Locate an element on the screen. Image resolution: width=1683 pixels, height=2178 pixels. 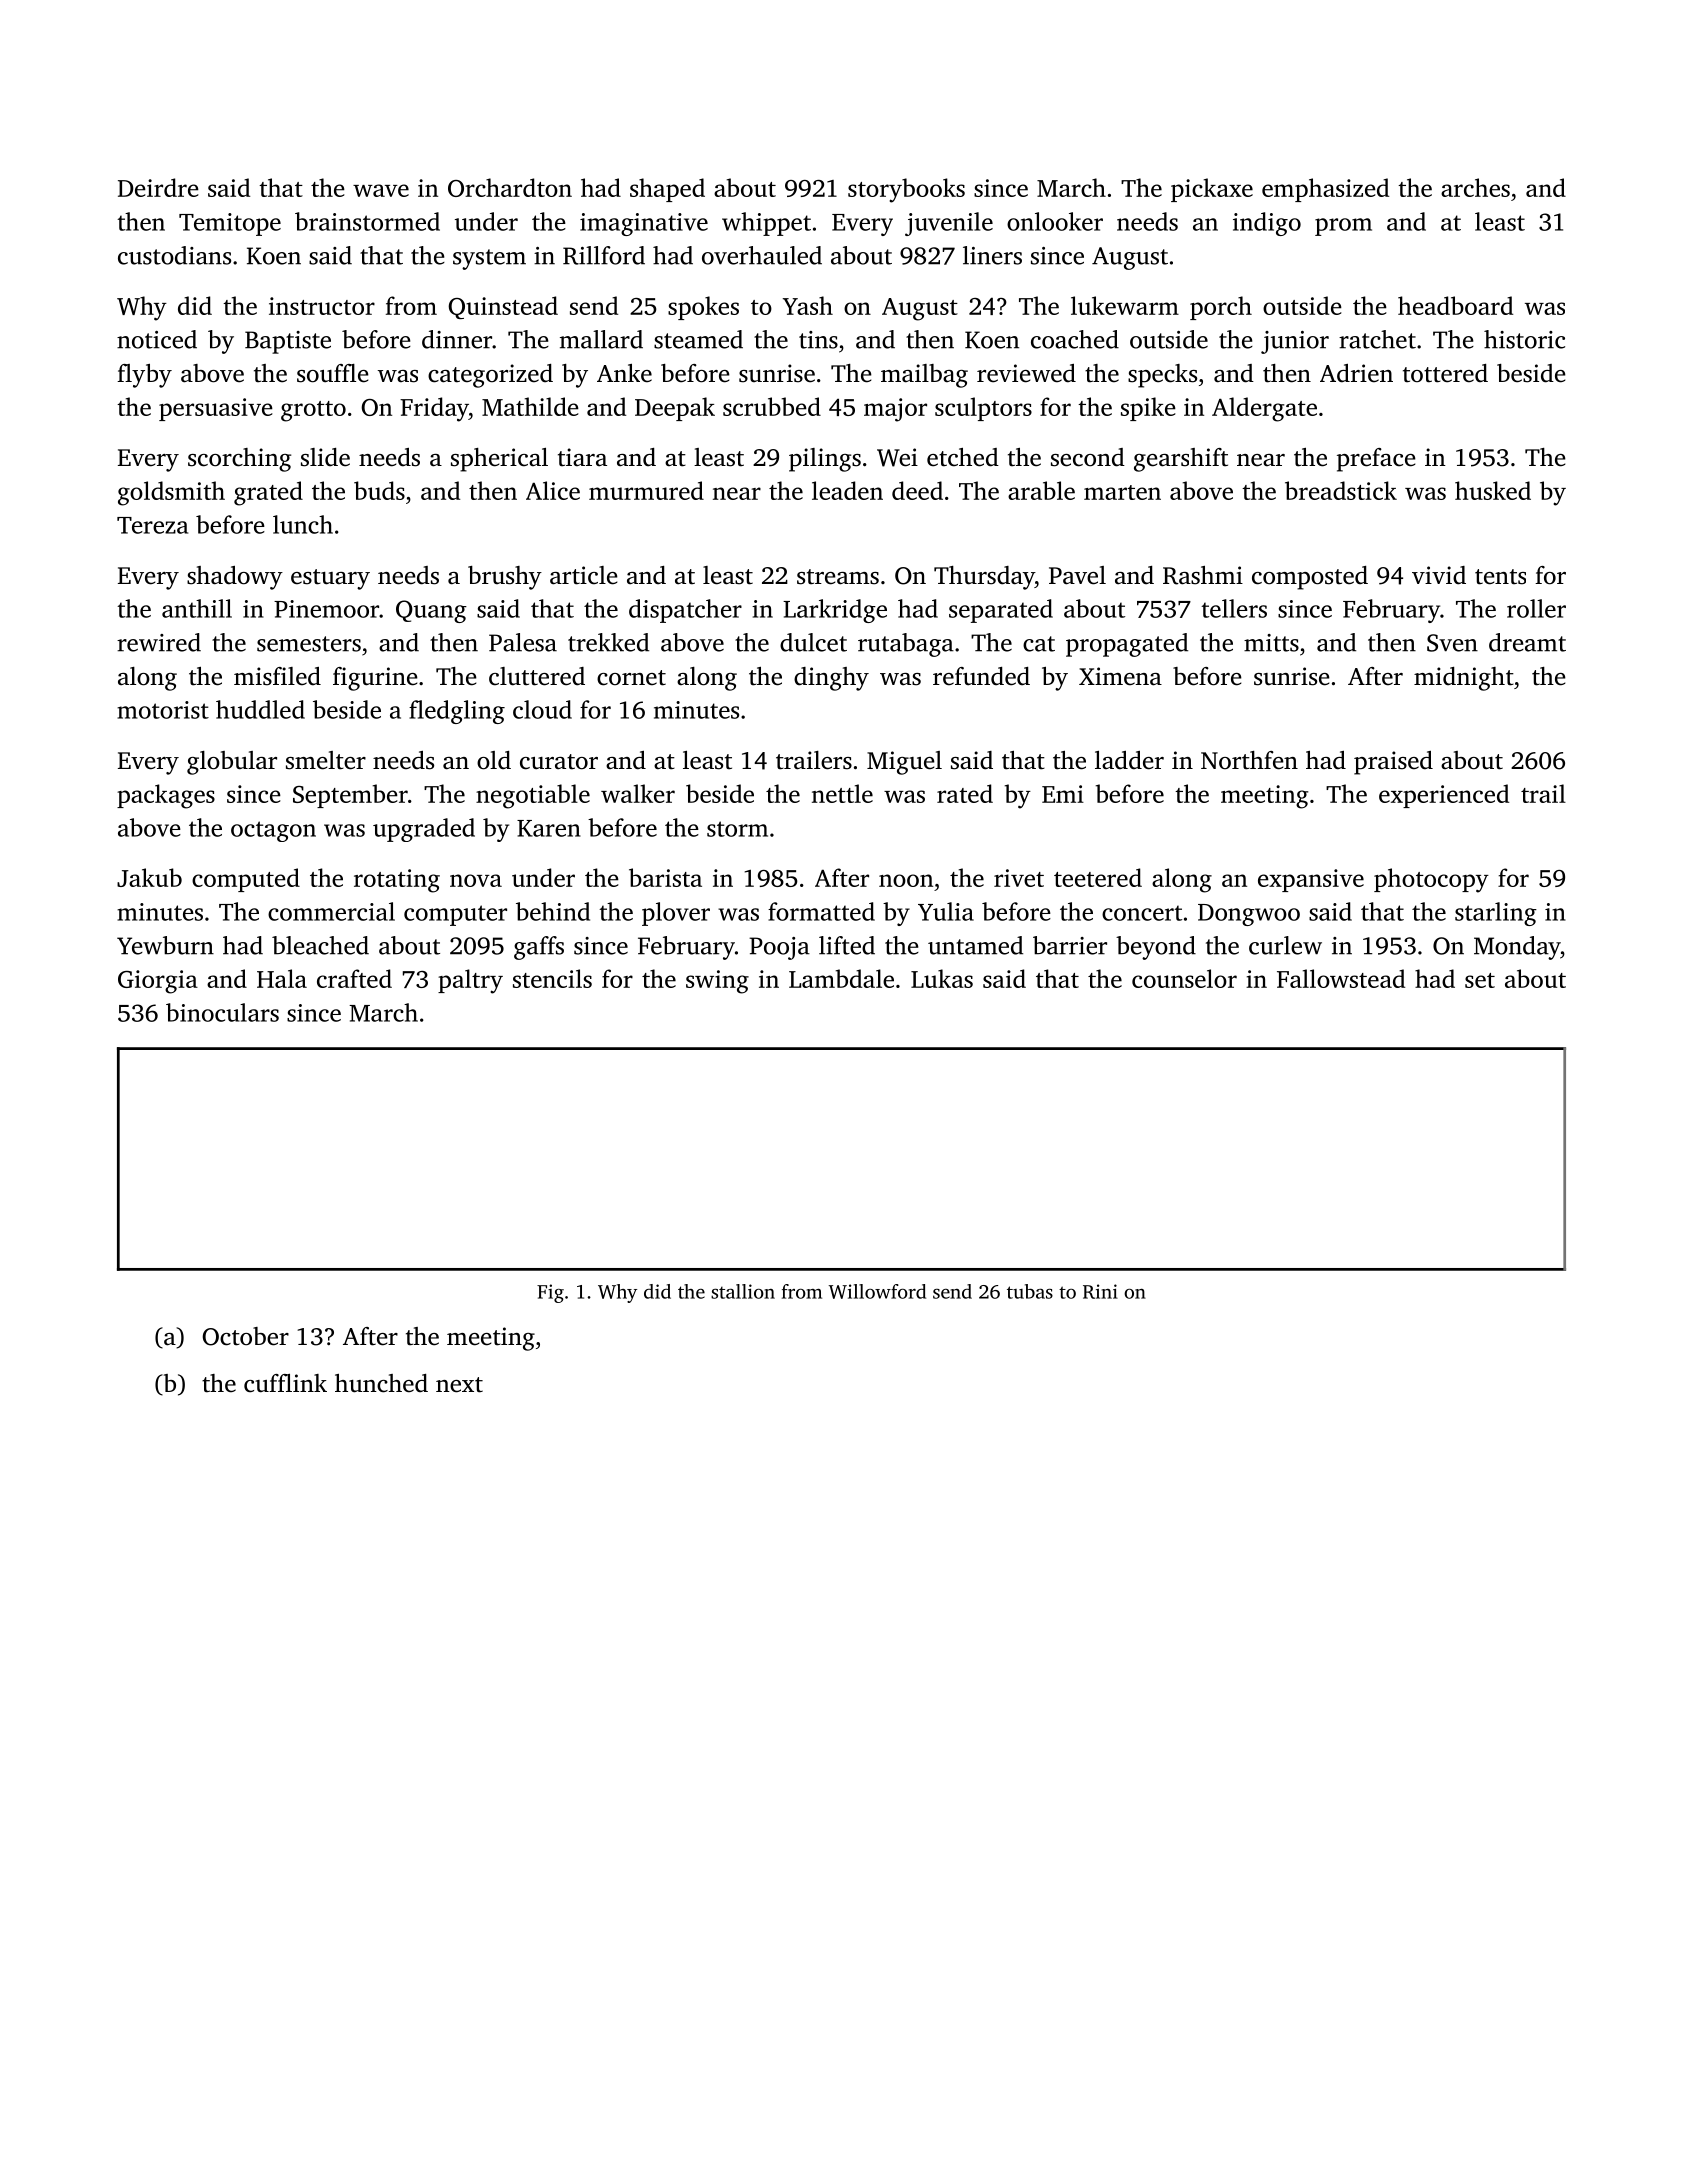
walker is located at coordinates (638, 793).
